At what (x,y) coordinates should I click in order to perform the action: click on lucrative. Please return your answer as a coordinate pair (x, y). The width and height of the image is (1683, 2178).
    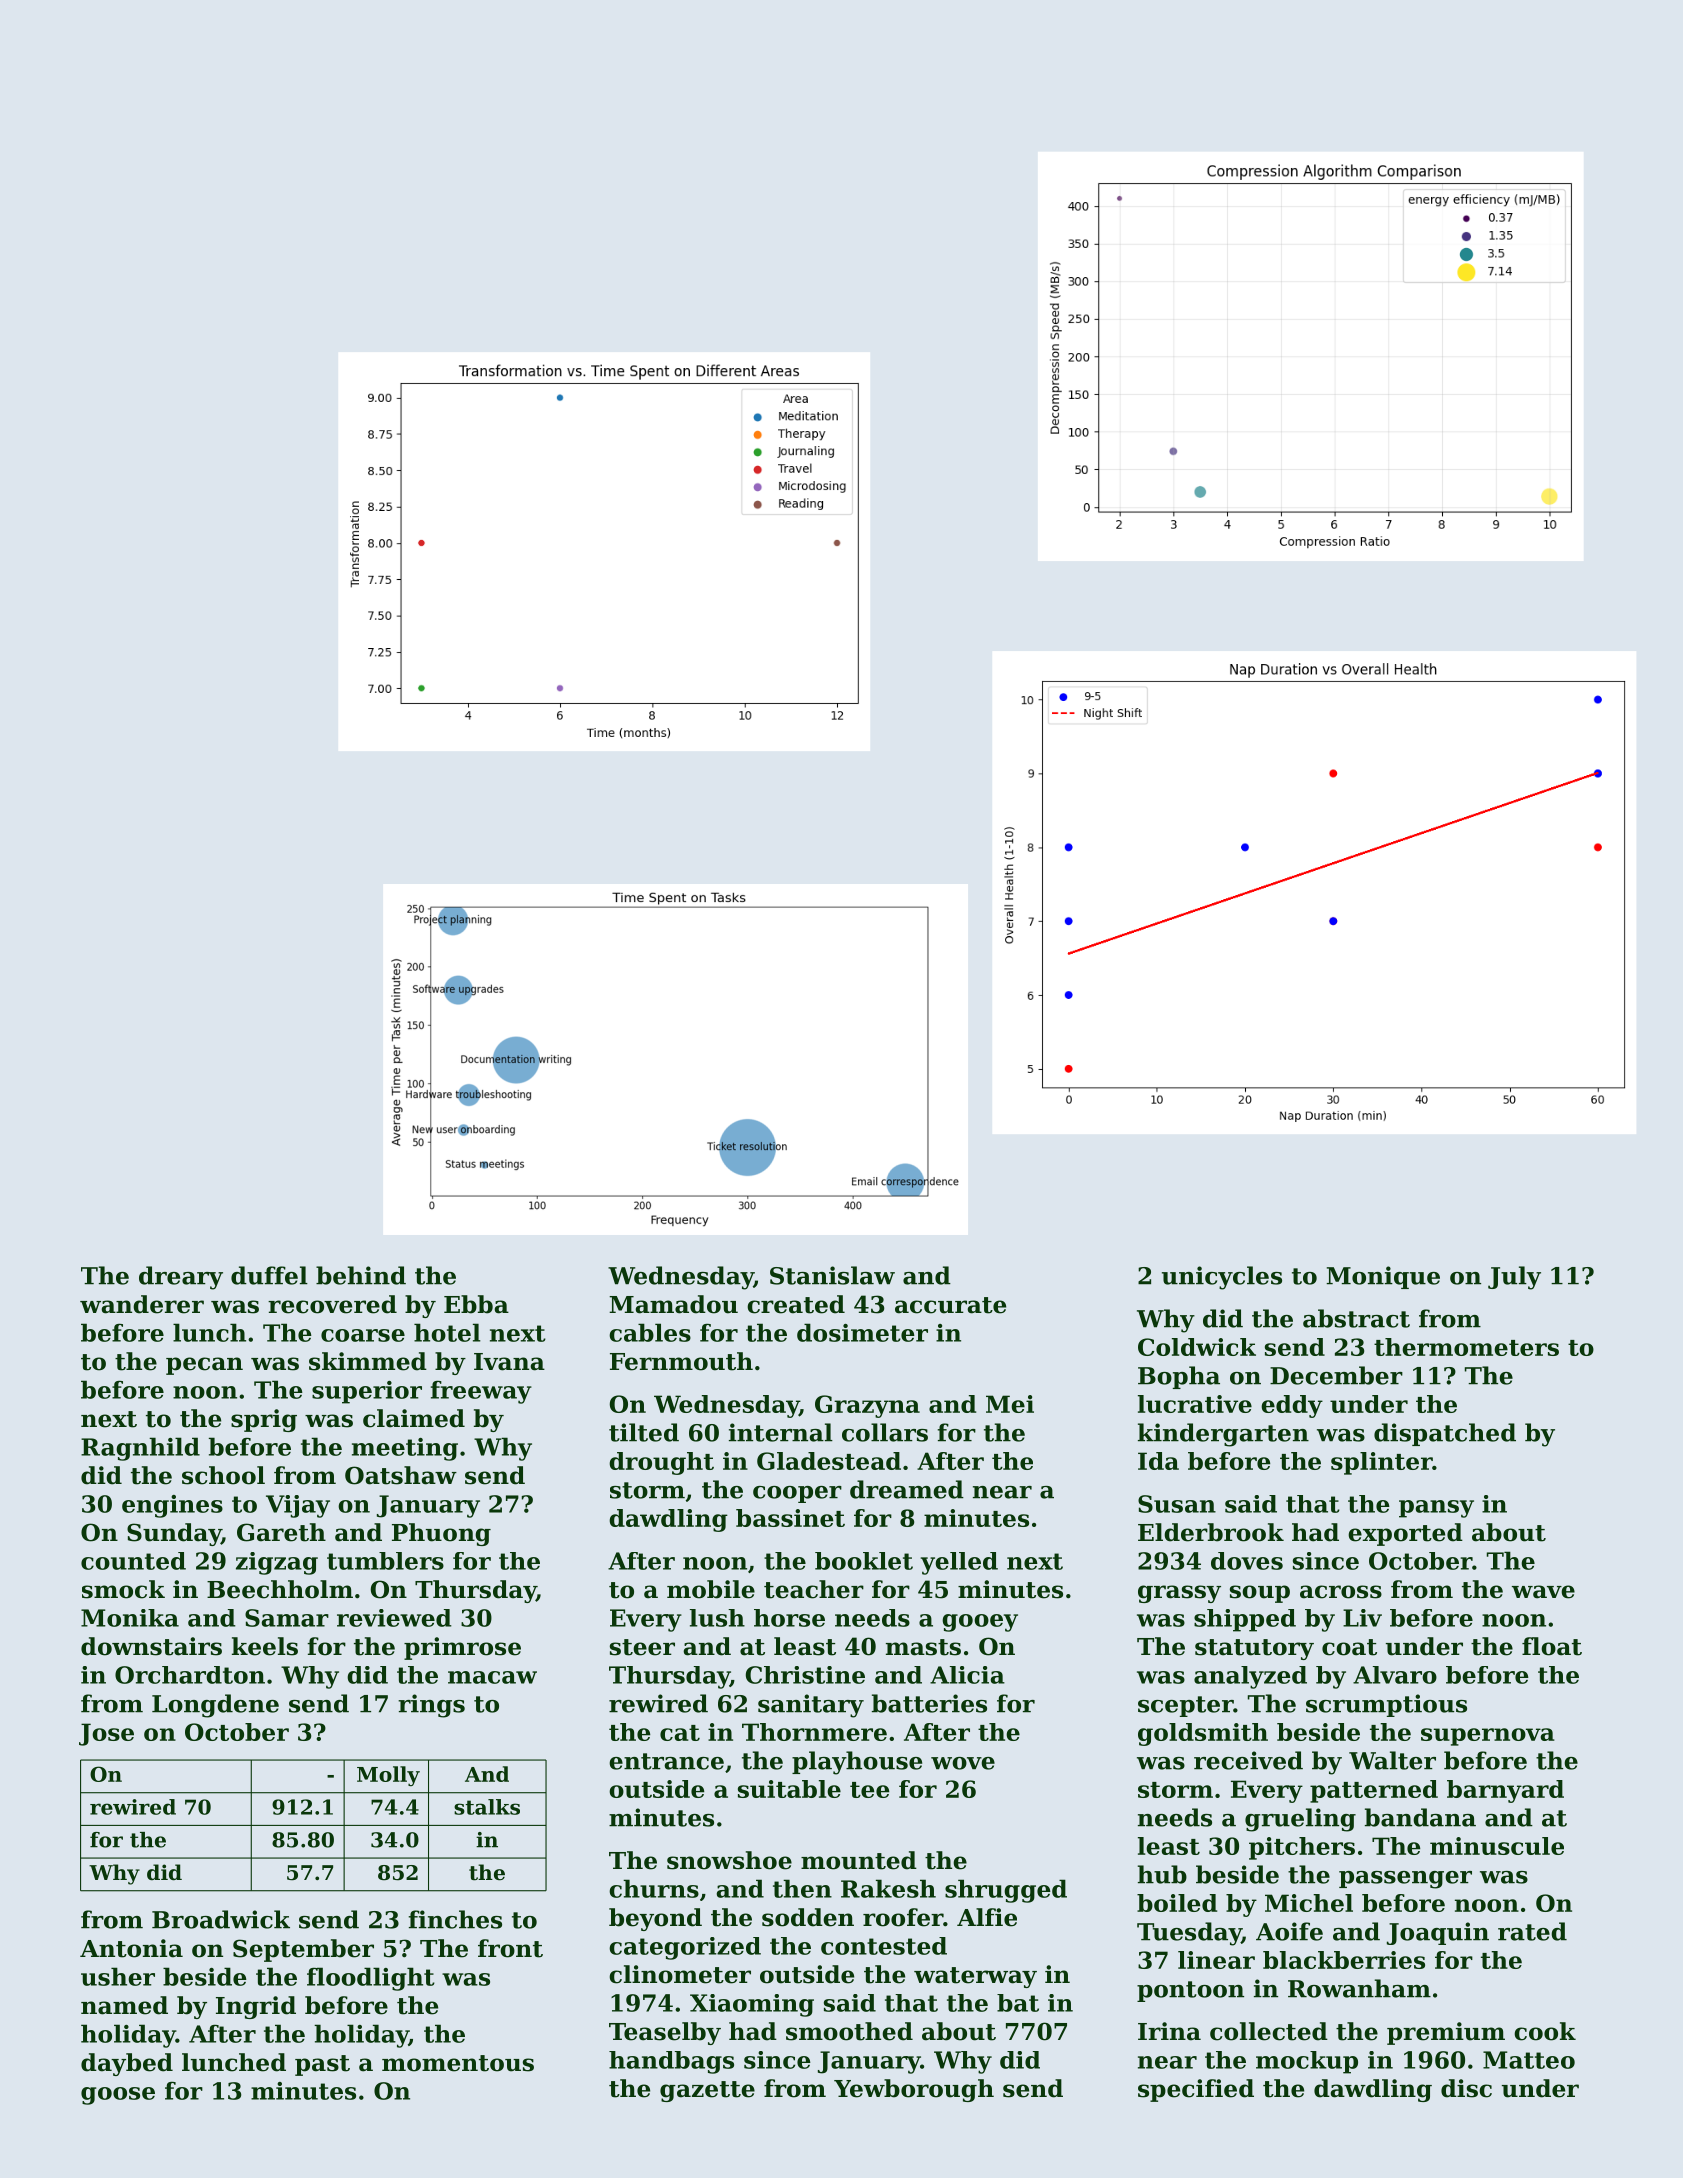
    Looking at the image, I should click on (1195, 1404).
